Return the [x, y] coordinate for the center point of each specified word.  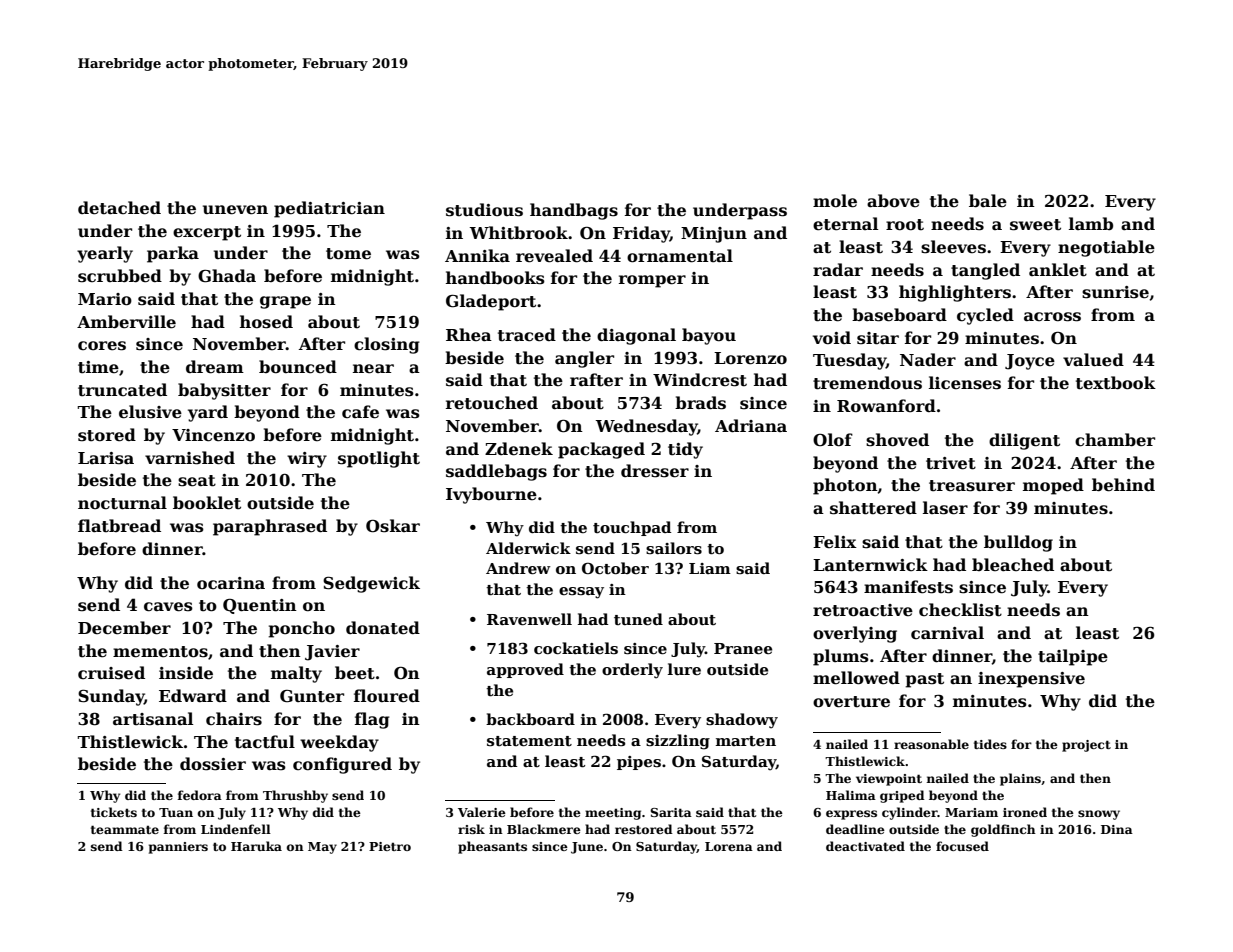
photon [845, 486]
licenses [965, 383]
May [322, 848]
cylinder [910, 813]
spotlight [379, 459]
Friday [641, 234]
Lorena [729, 846]
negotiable [1106, 248]
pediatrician [329, 209]
